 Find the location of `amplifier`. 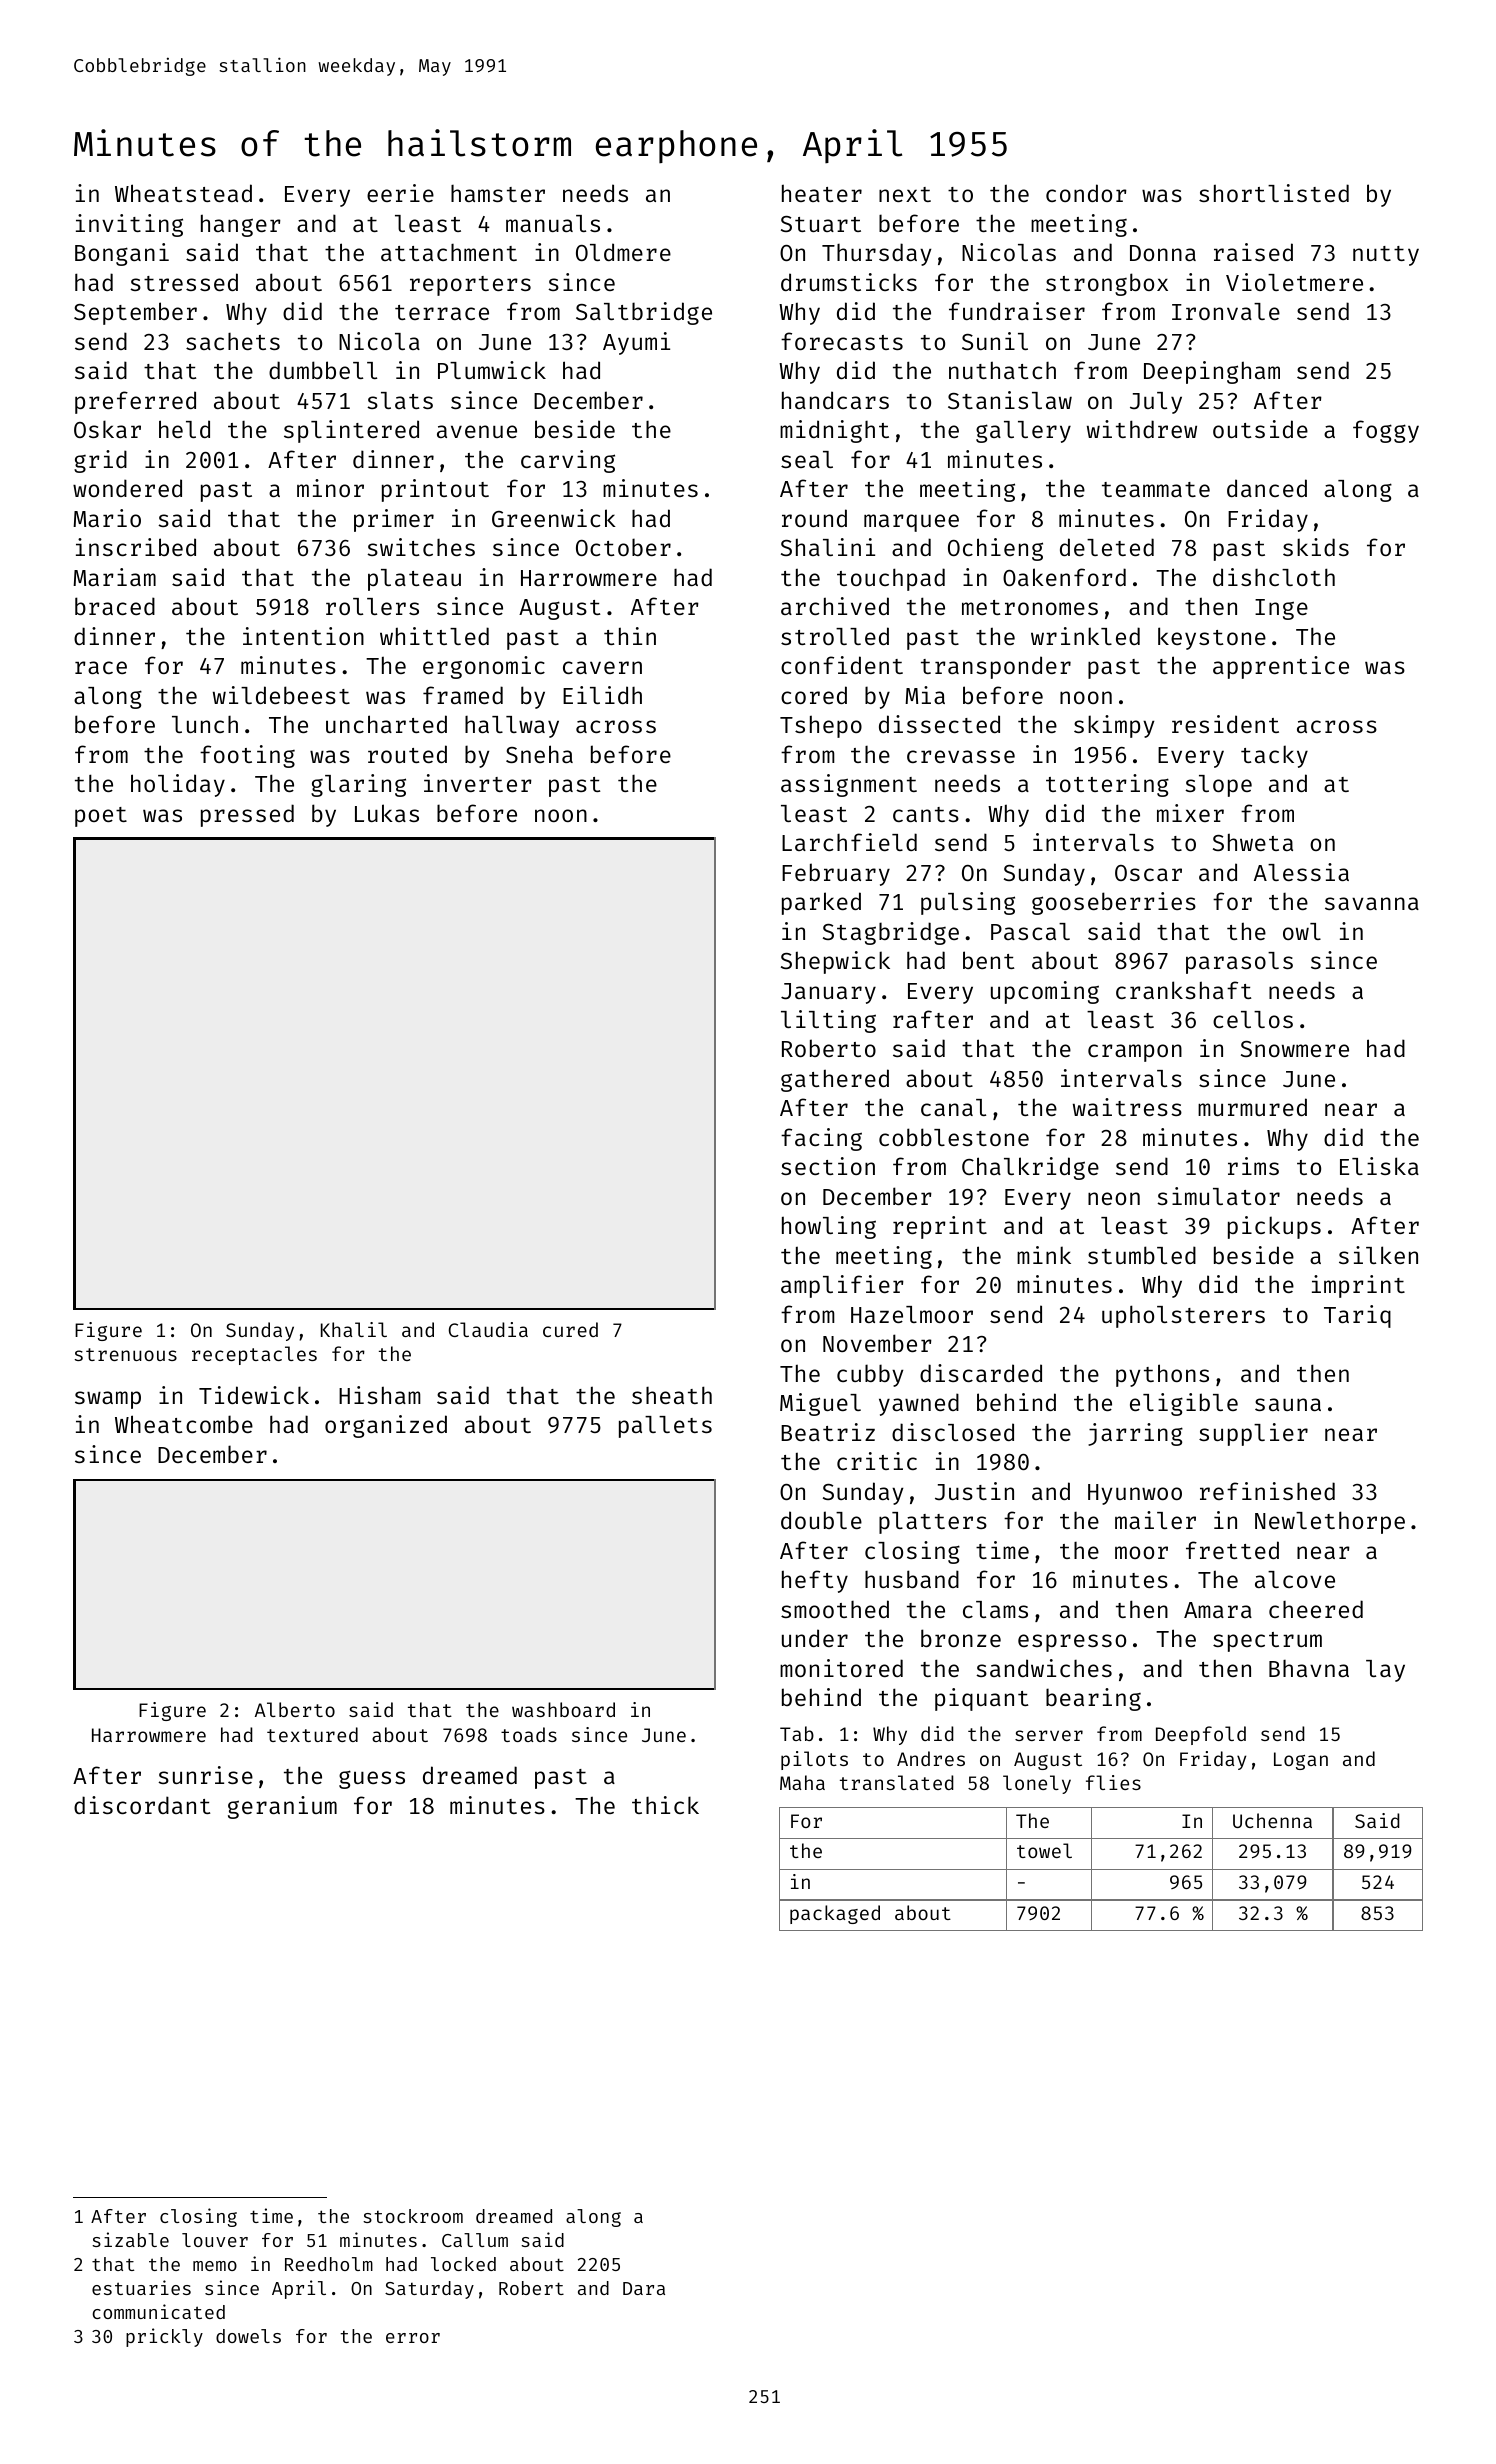

amplifier is located at coordinates (842, 1286).
